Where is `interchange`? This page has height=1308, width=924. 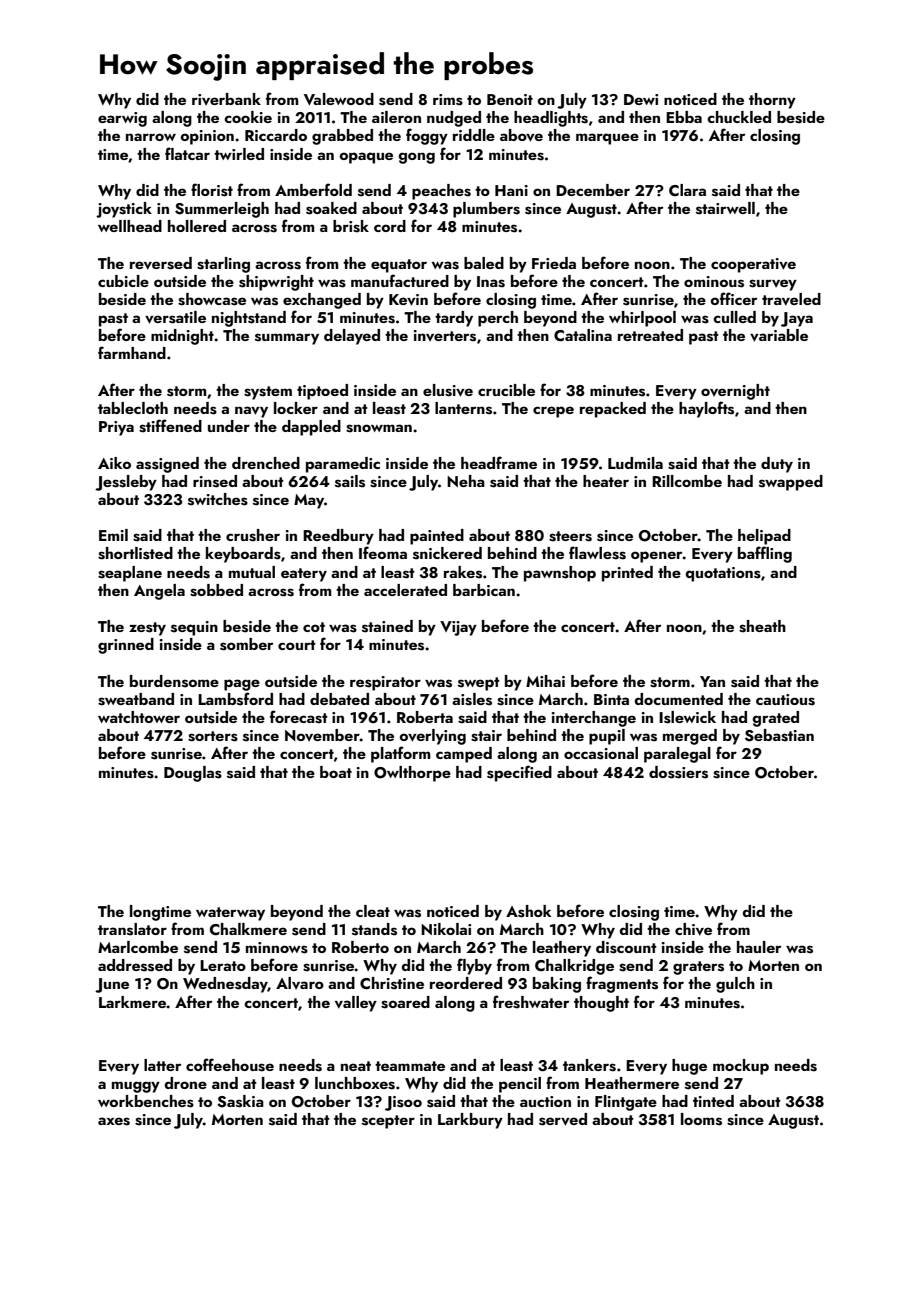 interchange is located at coordinates (594, 719).
